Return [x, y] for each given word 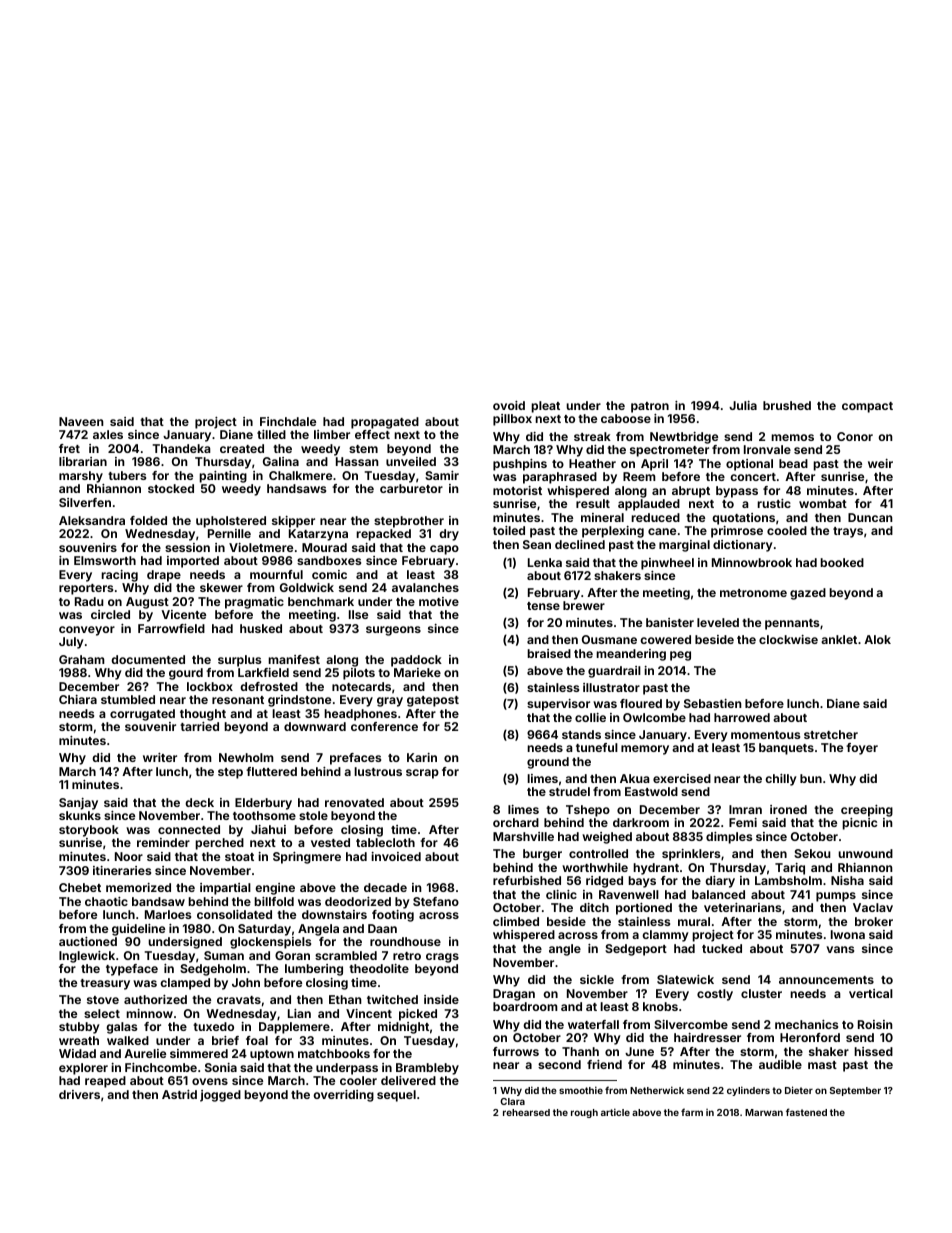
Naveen [81, 421]
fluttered [271, 771]
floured [641, 703]
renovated [354, 802]
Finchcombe [161, 1067]
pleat [545, 407]
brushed [787, 405]
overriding [343, 1096]
